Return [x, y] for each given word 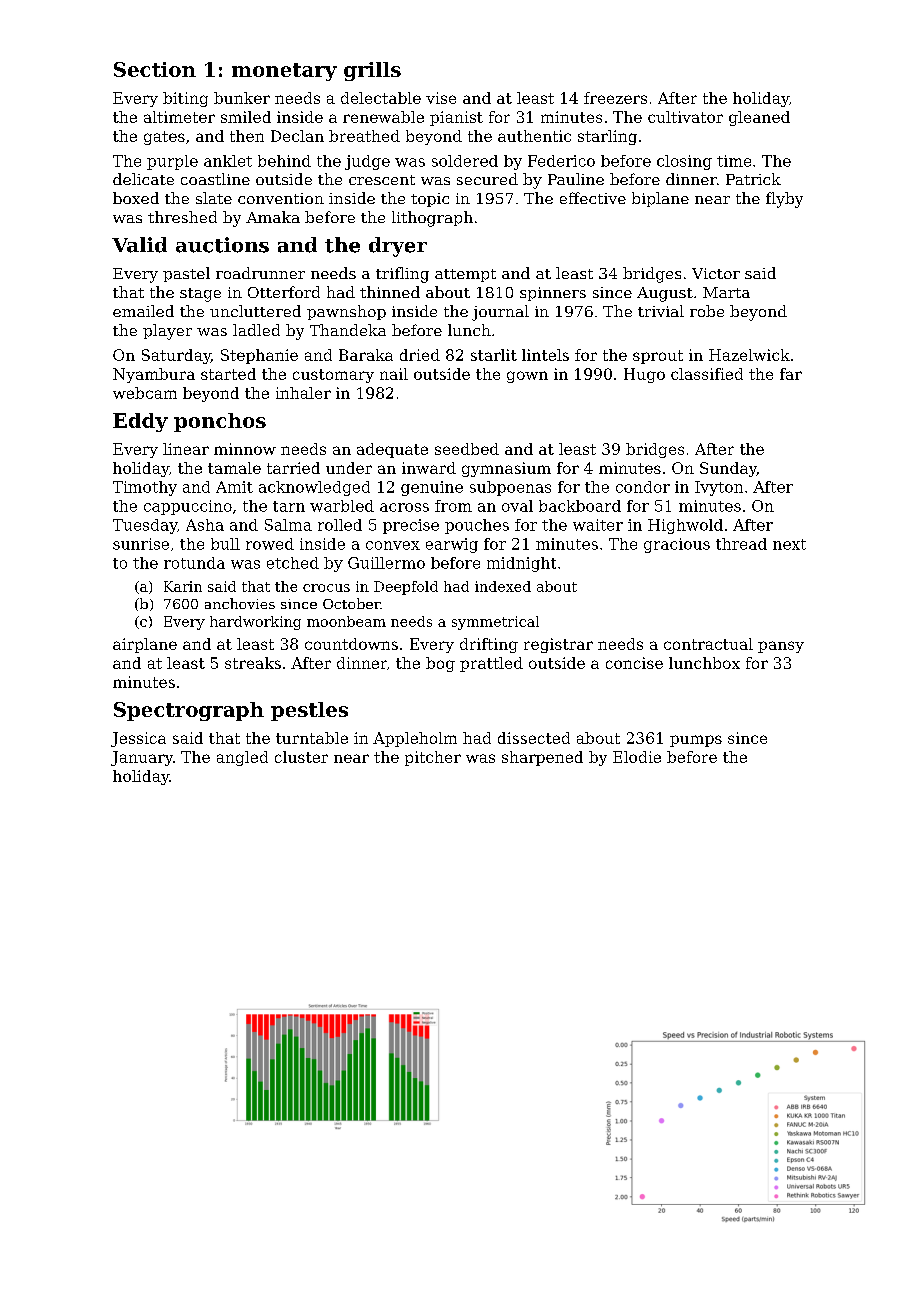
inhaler [303, 393]
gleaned [759, 118]
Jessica [138, 739]
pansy [781, 647]
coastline [215, 179]
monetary [284, 72]
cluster [301, 757]
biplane [660, 199]
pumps [696, 741]
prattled [491, 664]
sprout [658, 357]
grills [372, 71]
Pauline [576, 179]
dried [420, 355]
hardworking [255, 623]
